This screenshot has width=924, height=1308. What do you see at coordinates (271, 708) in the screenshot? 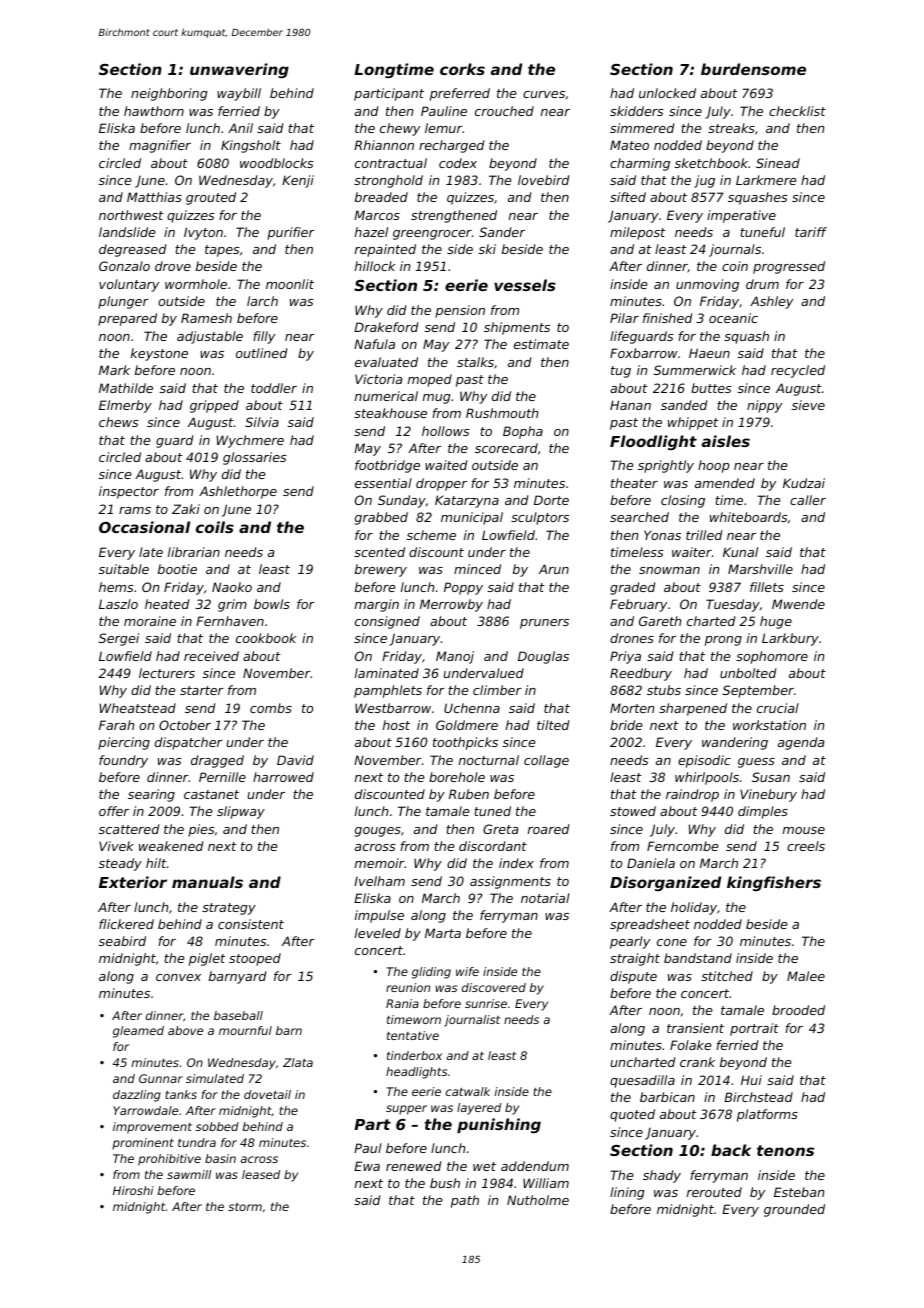
I see `combs` at bounding box center [271, 708].
